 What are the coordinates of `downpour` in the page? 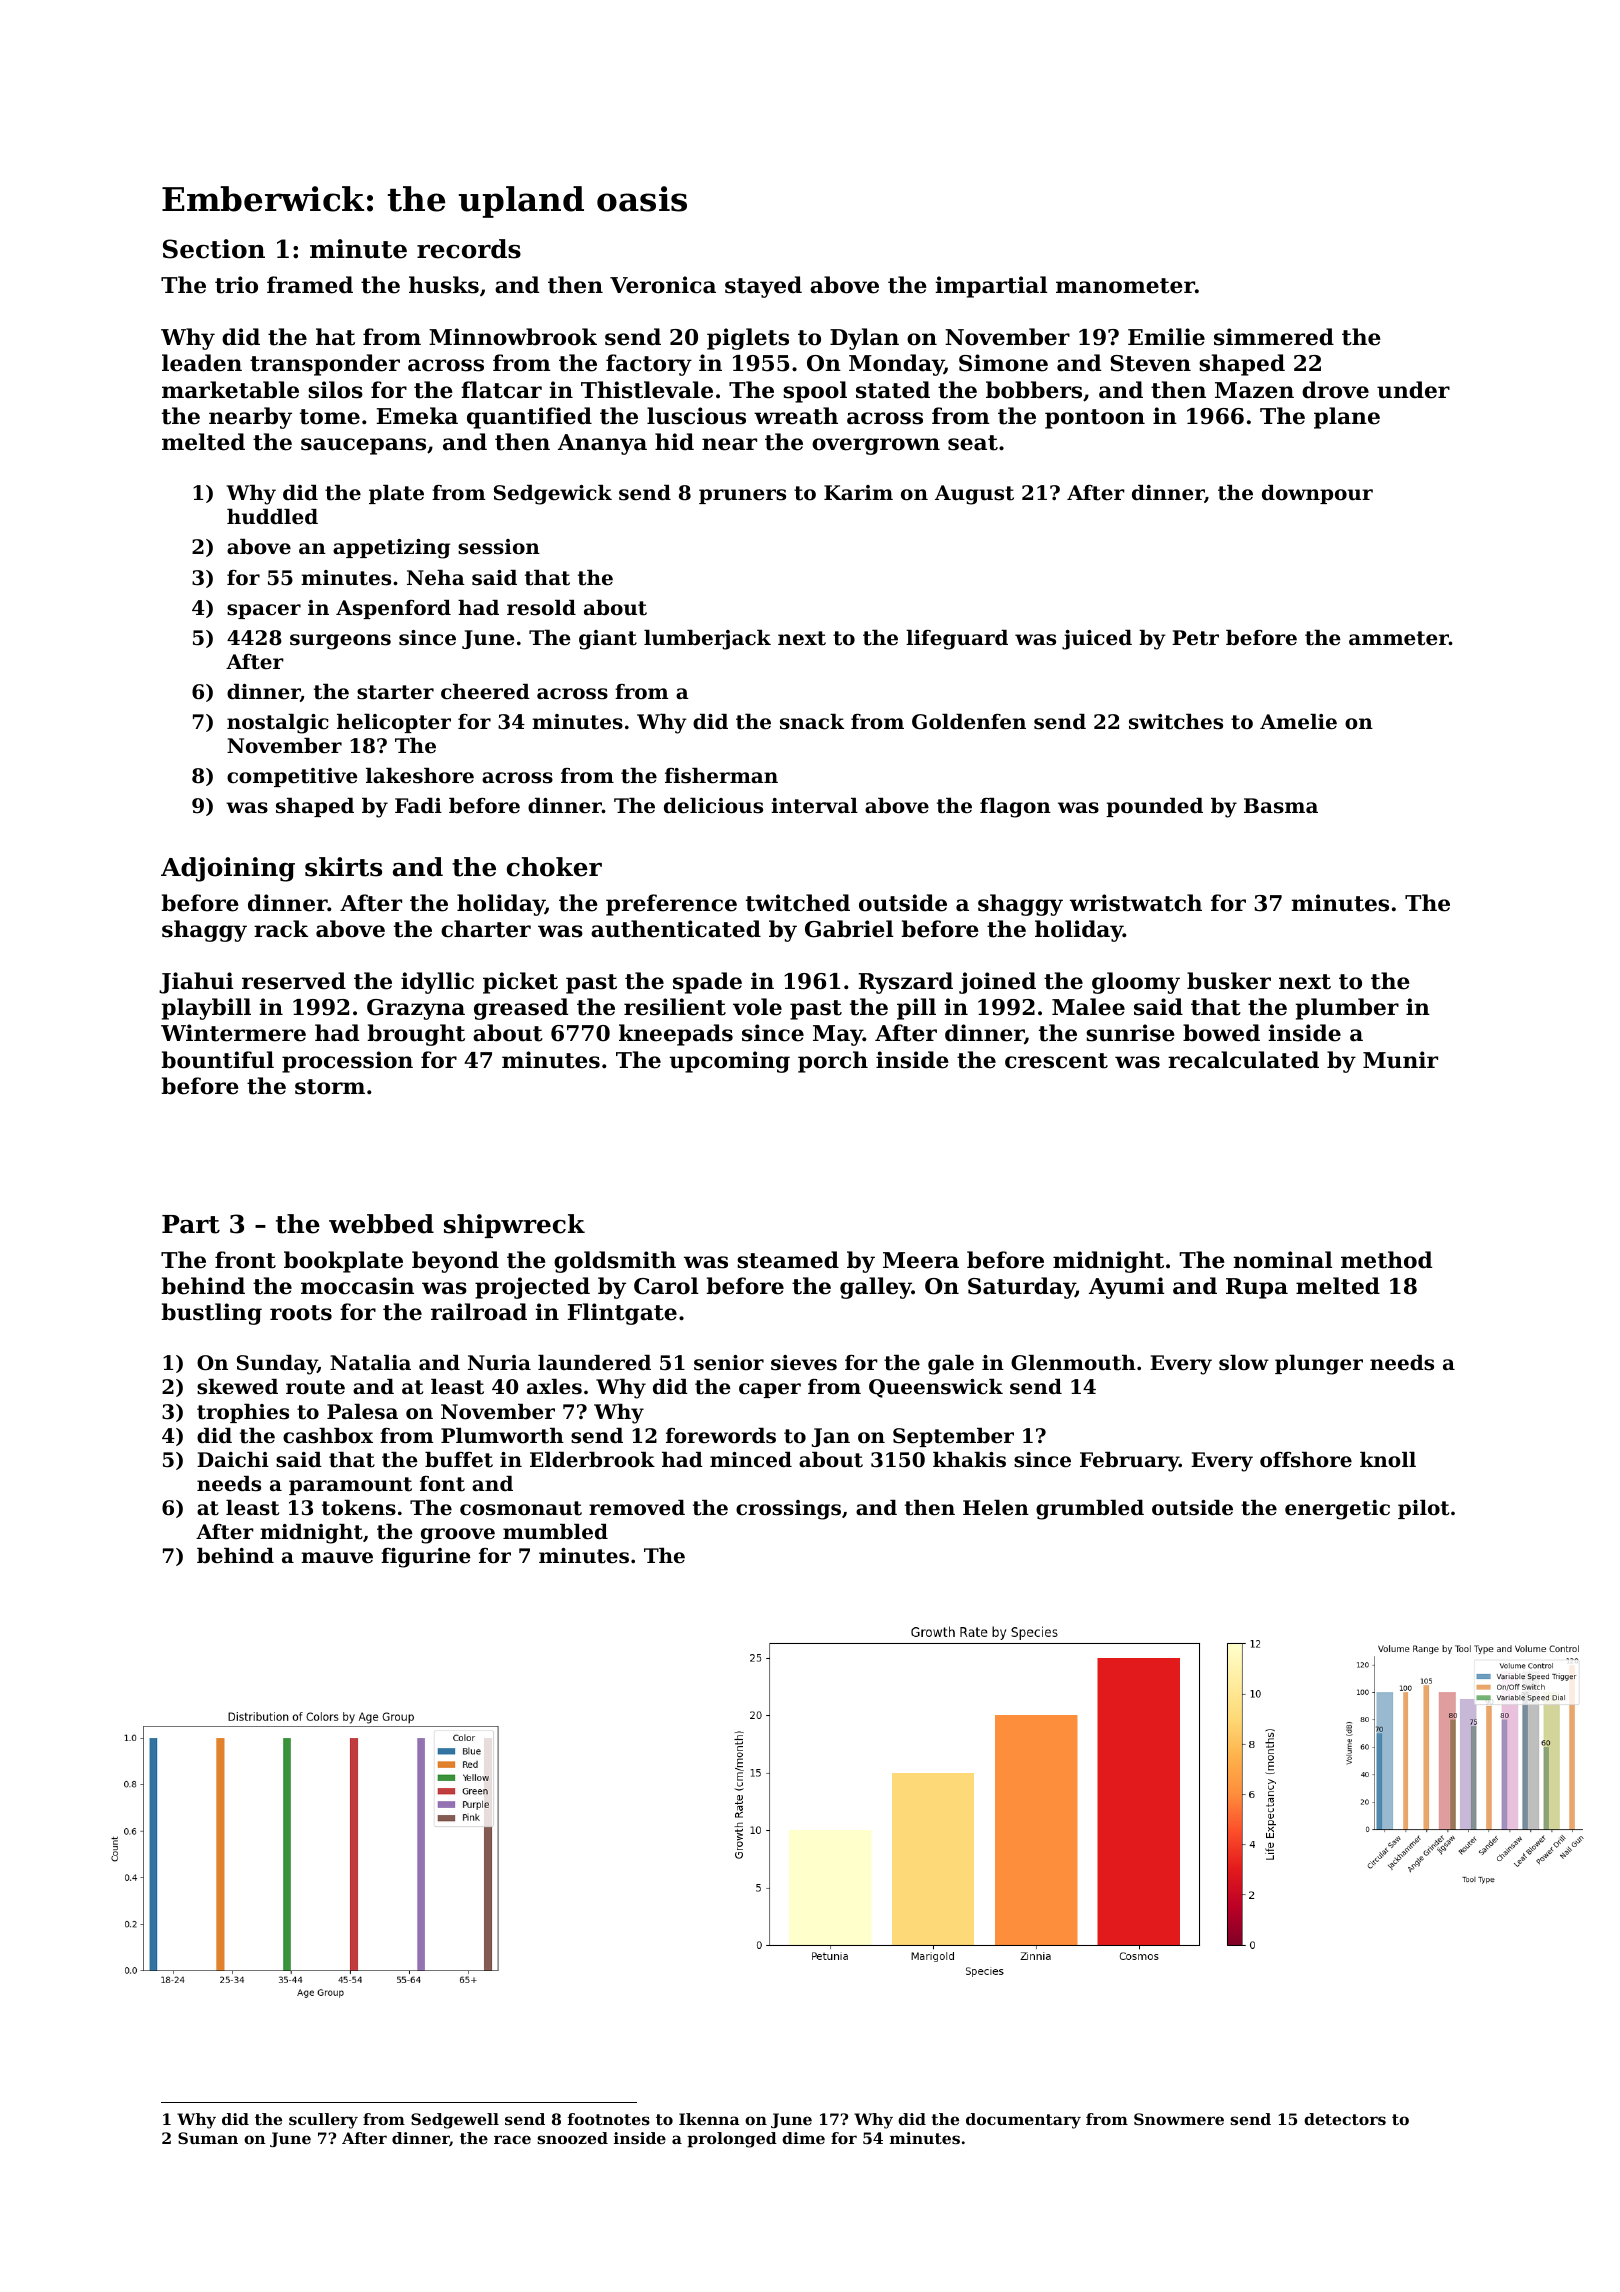 It's located at (1317, 494).
